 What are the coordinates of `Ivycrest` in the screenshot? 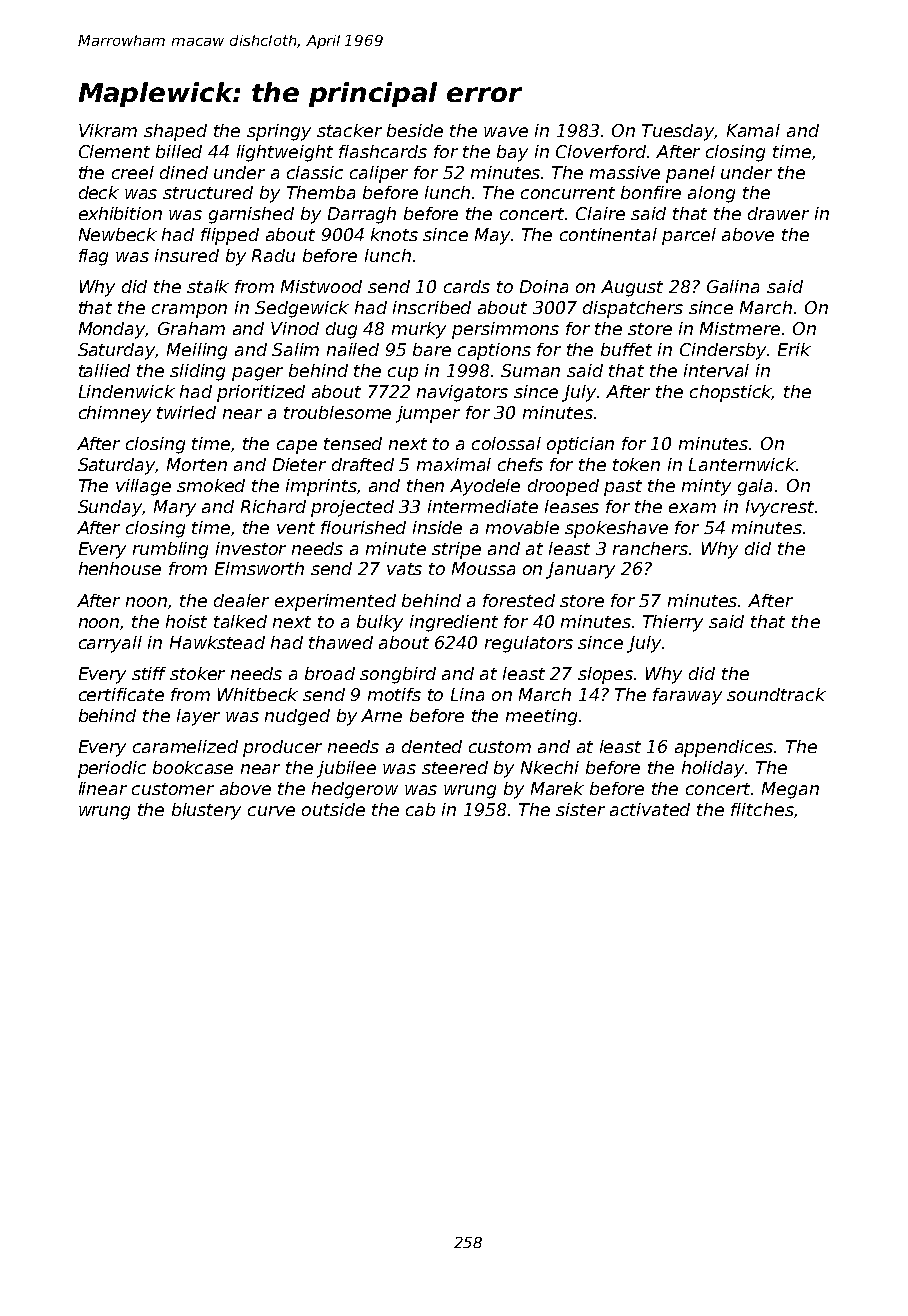 It's located at (780, 508).
